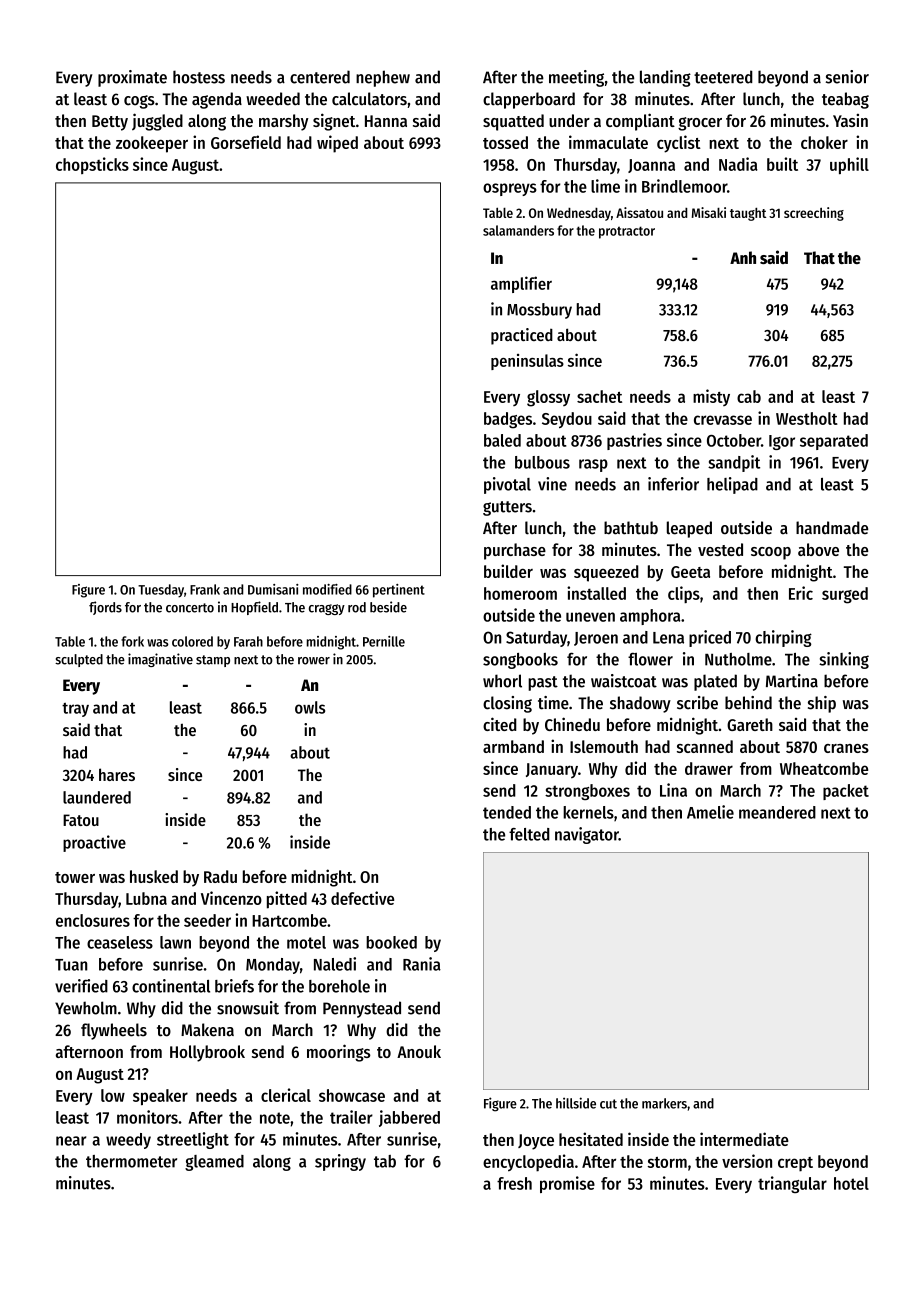  What do you see at coordinates (383, 78) in the page?
I see `nephew` at bounding box center [383, 78].
